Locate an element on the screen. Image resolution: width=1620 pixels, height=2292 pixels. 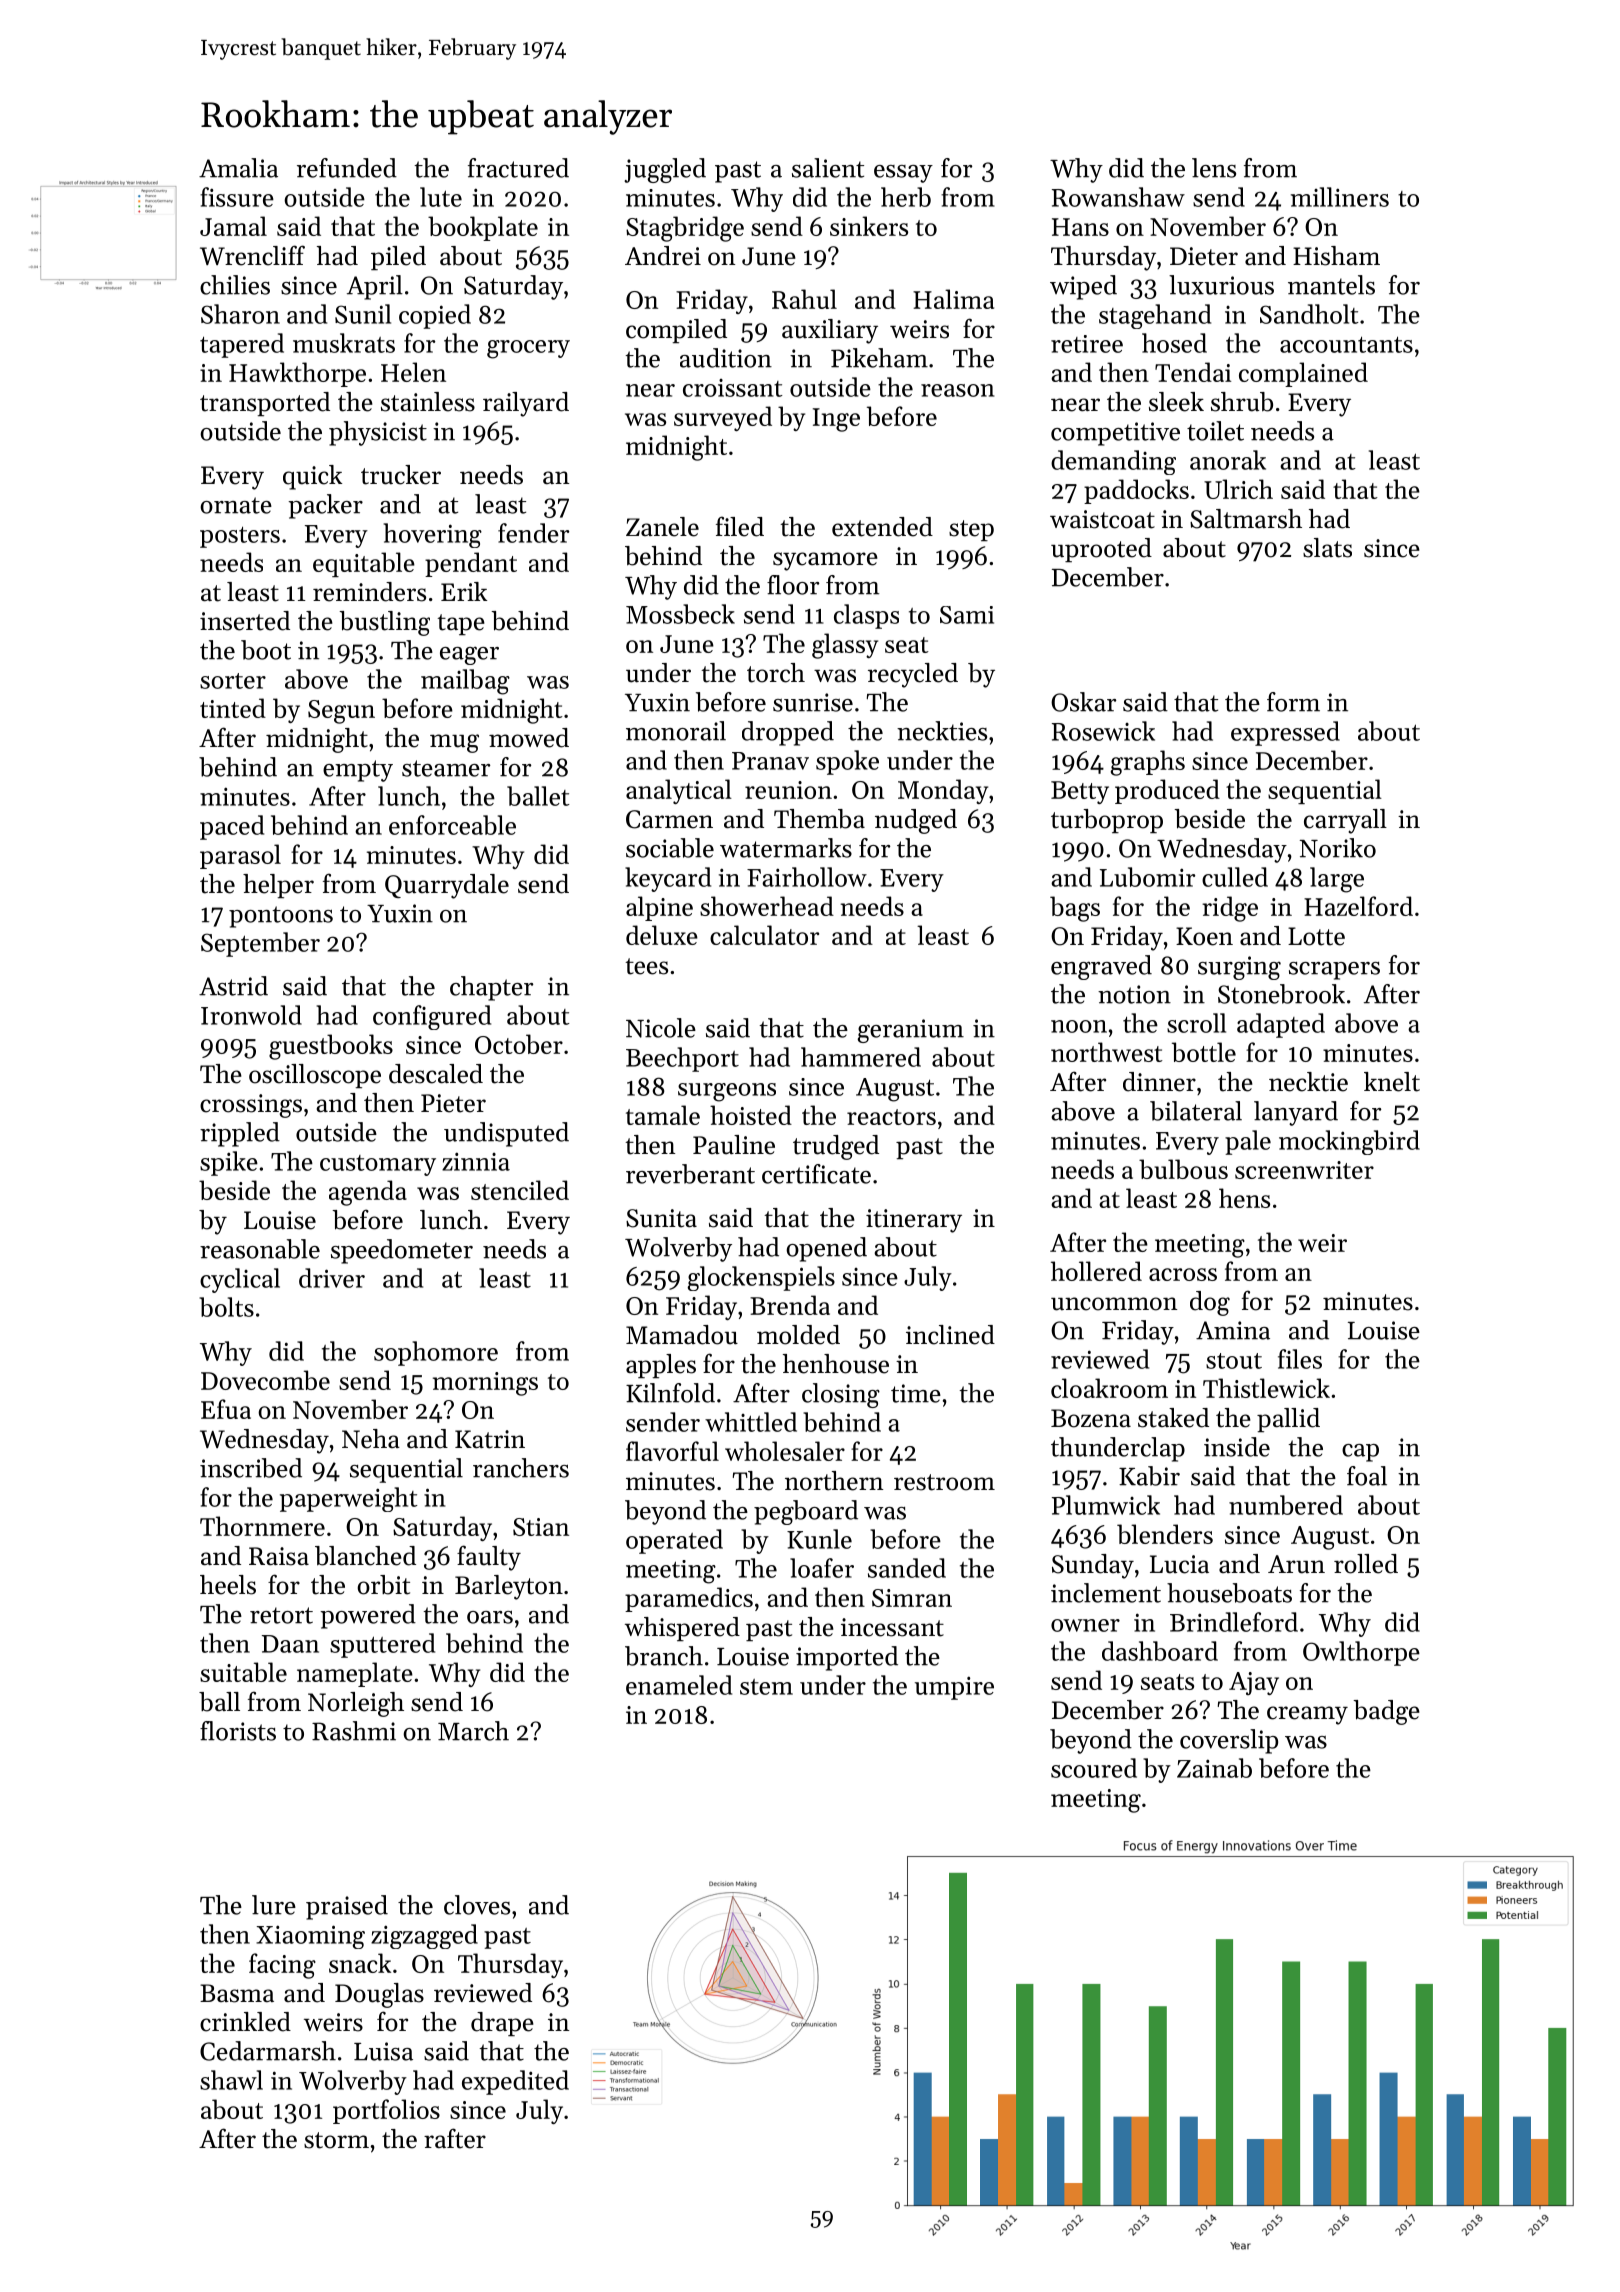
operated is located at coordinates (674, 1541).
